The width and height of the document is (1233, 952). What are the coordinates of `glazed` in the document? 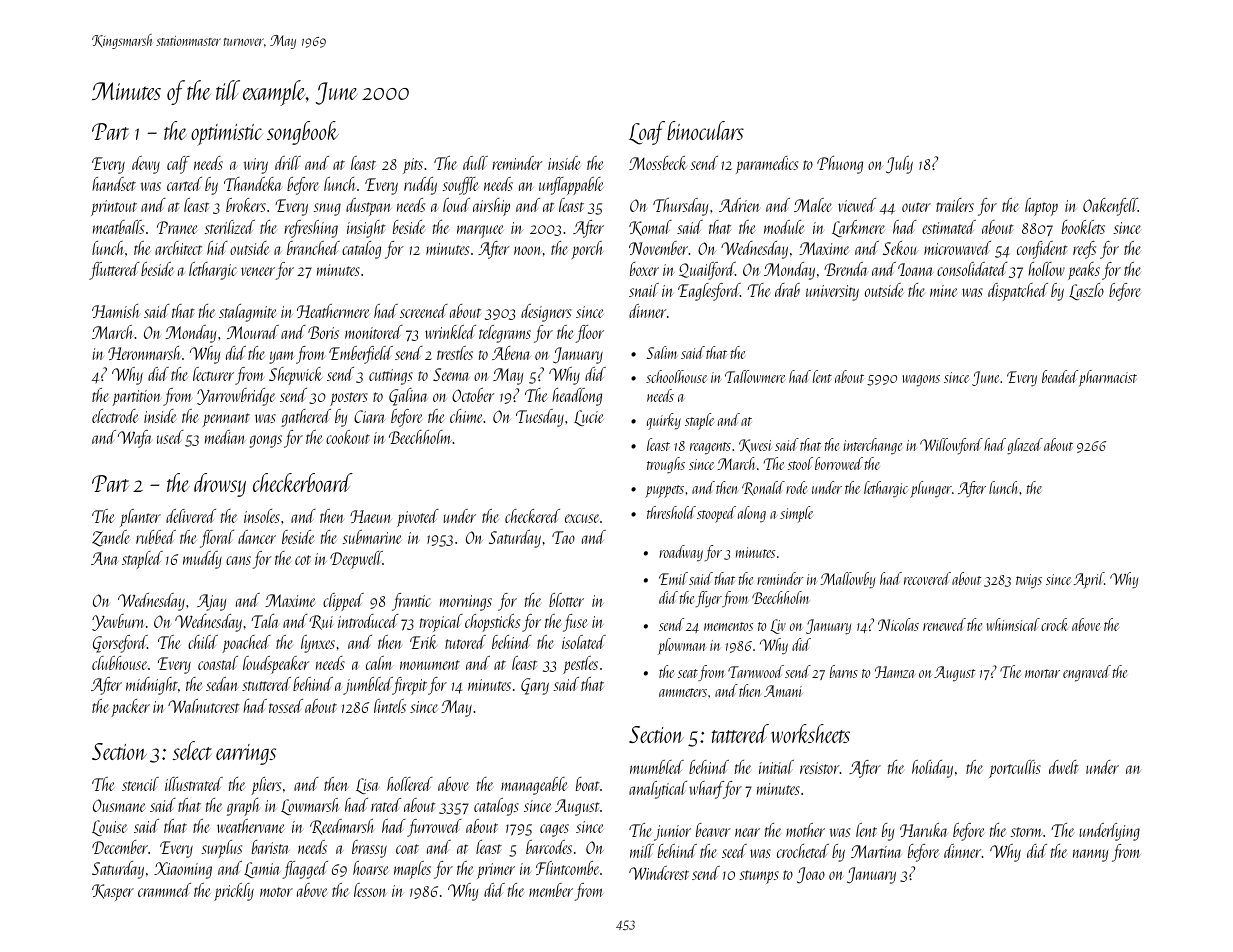 It's located at (1025, 446).
